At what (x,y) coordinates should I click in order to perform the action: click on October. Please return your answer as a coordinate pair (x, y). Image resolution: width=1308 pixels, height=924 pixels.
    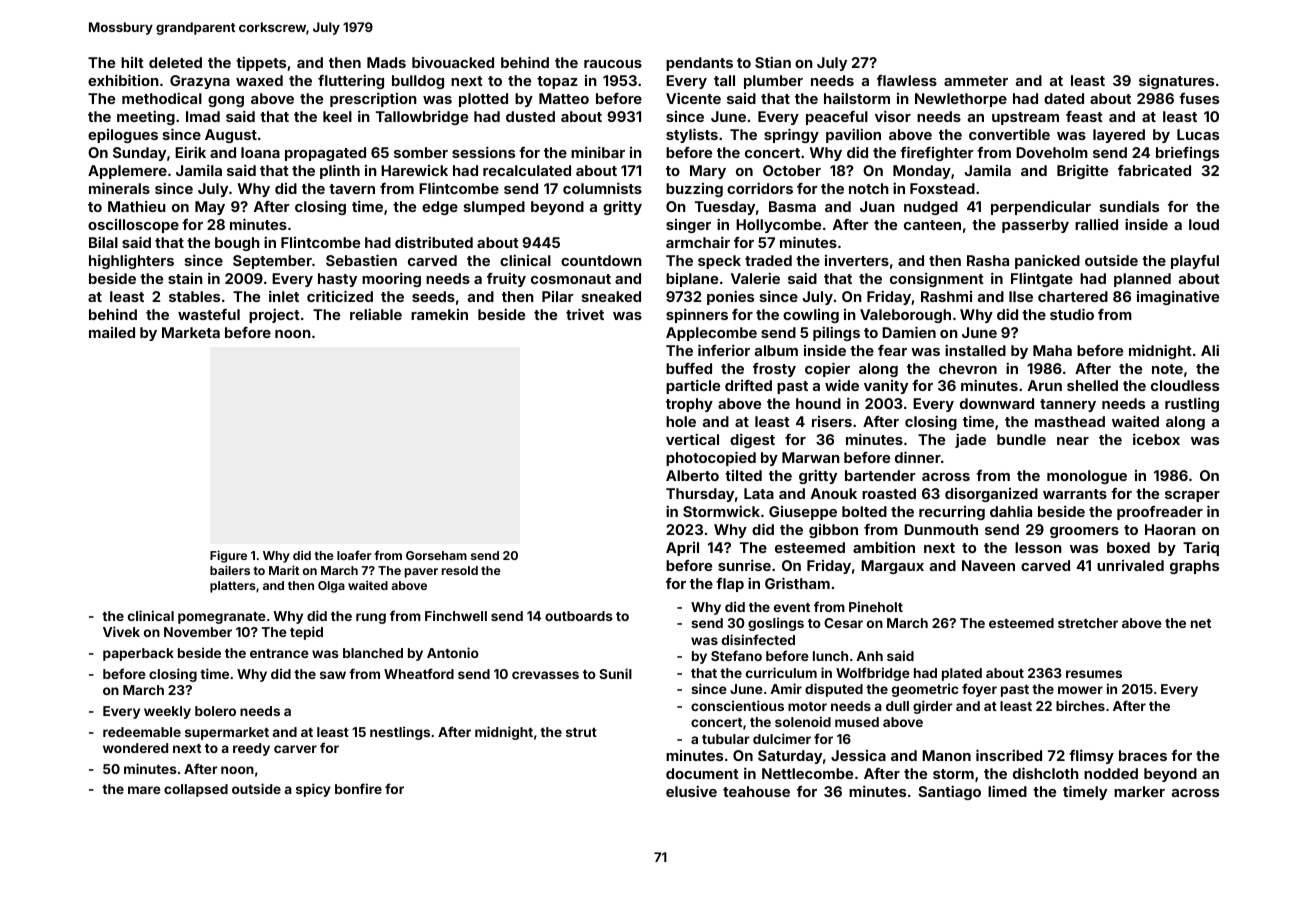
    Looking at the image, I should click on (792, 170).
